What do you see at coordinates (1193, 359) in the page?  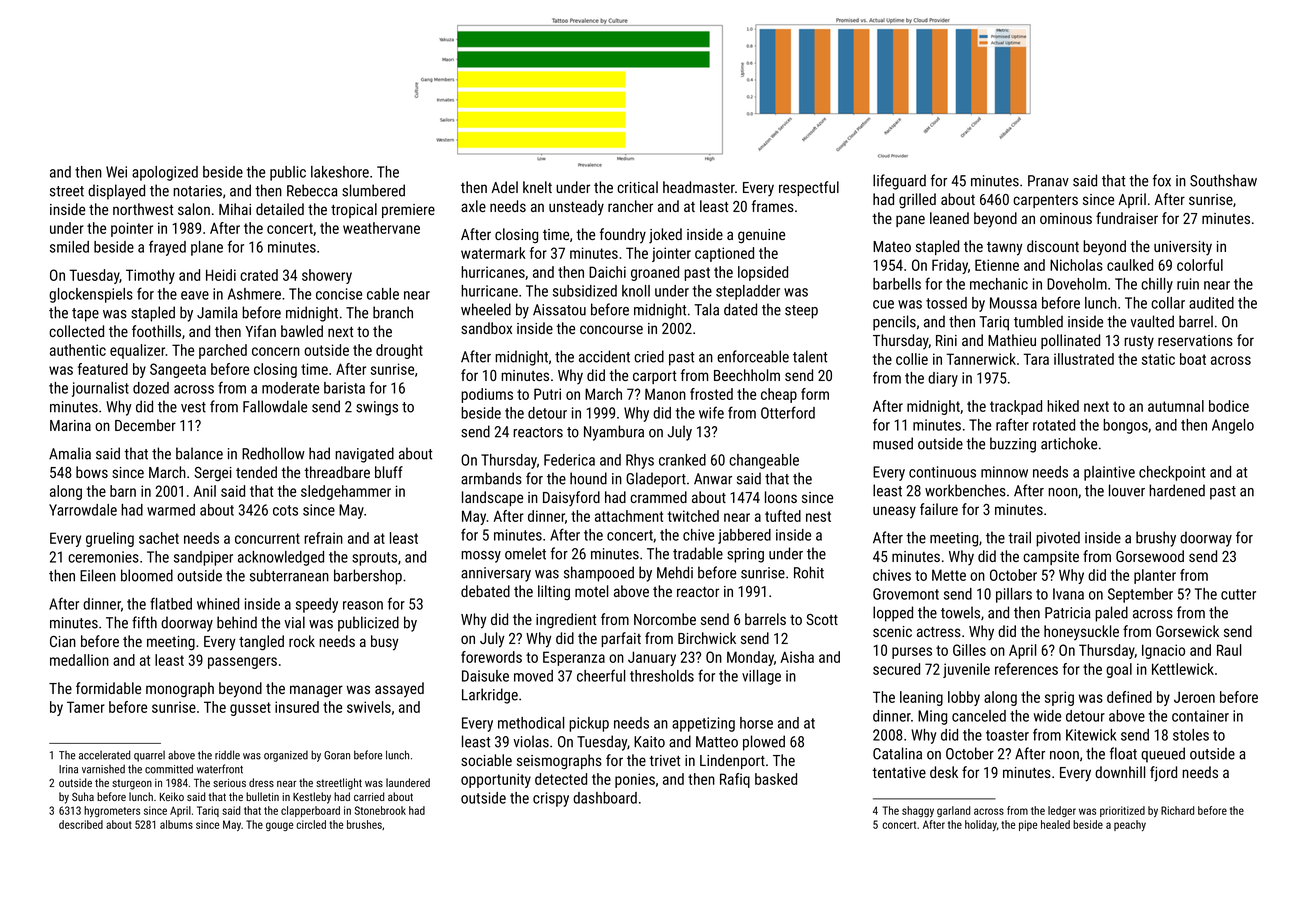 I see `boat` at bounding box center [1193, 359].
